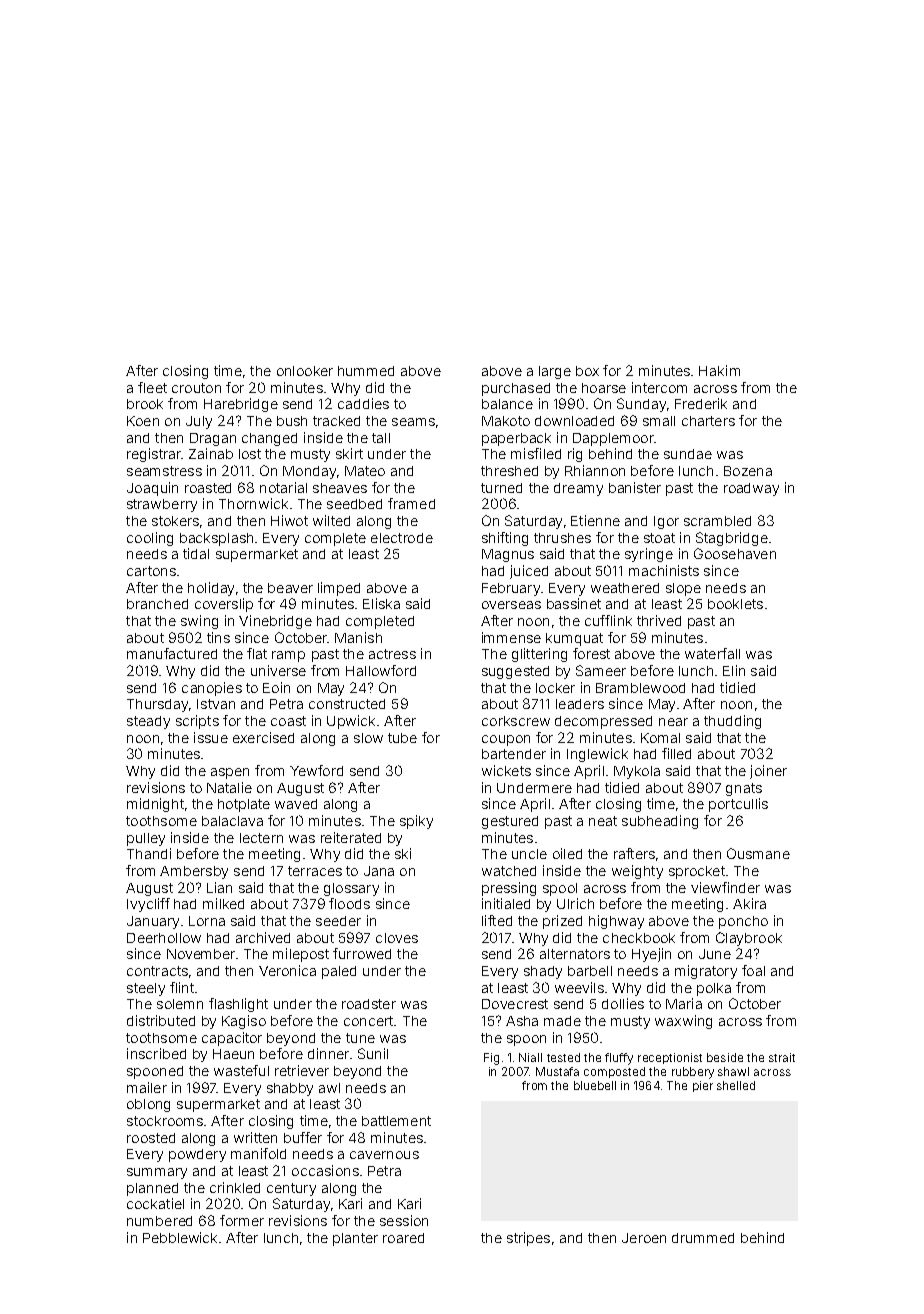 This screenshot has height=1314, width=924. Describe the element at coordinates (719, 370) in the screenshot. I see `Hakim` at that location.
